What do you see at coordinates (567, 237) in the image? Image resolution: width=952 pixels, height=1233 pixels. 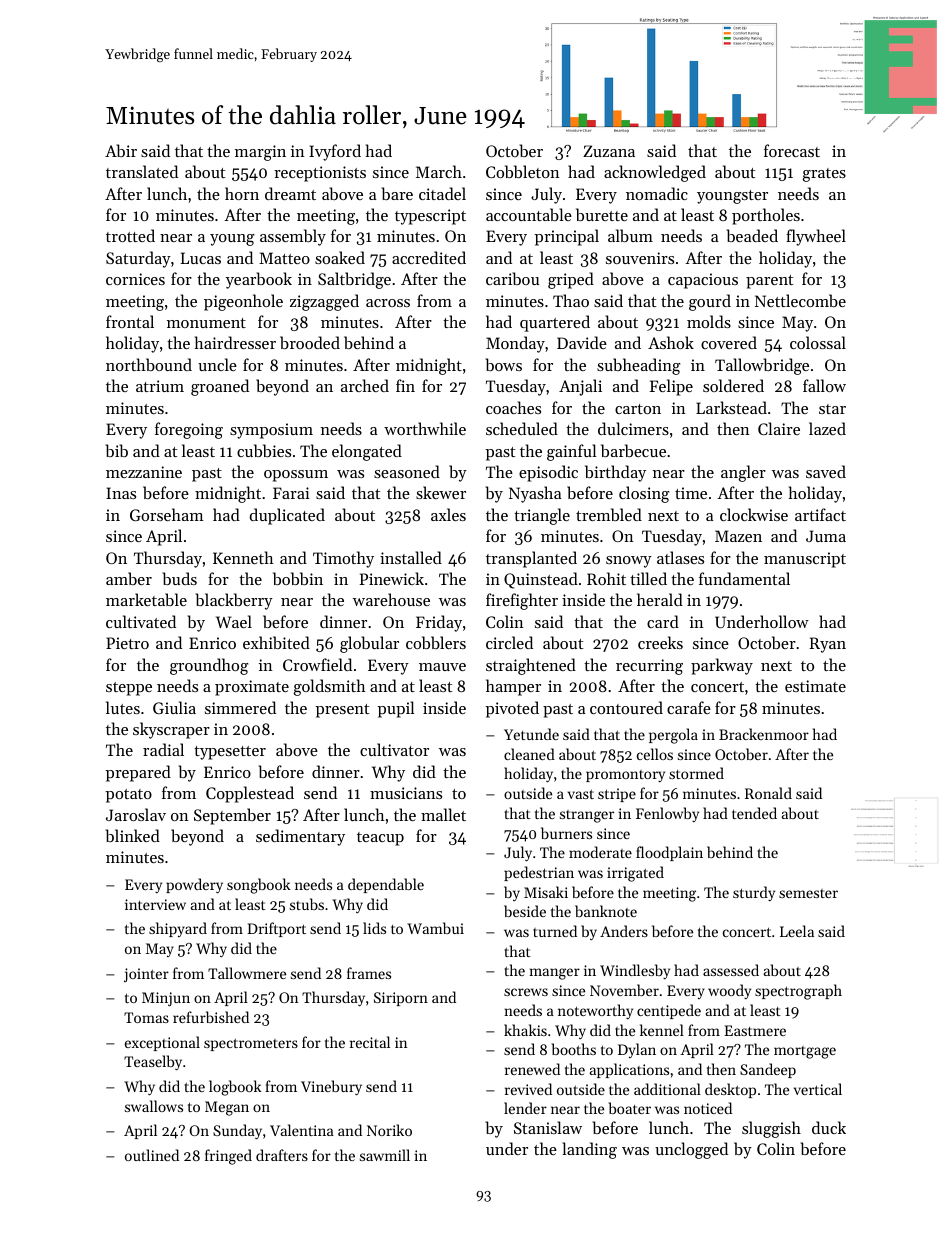 I see `principal` at bounding box center [567, 237].
